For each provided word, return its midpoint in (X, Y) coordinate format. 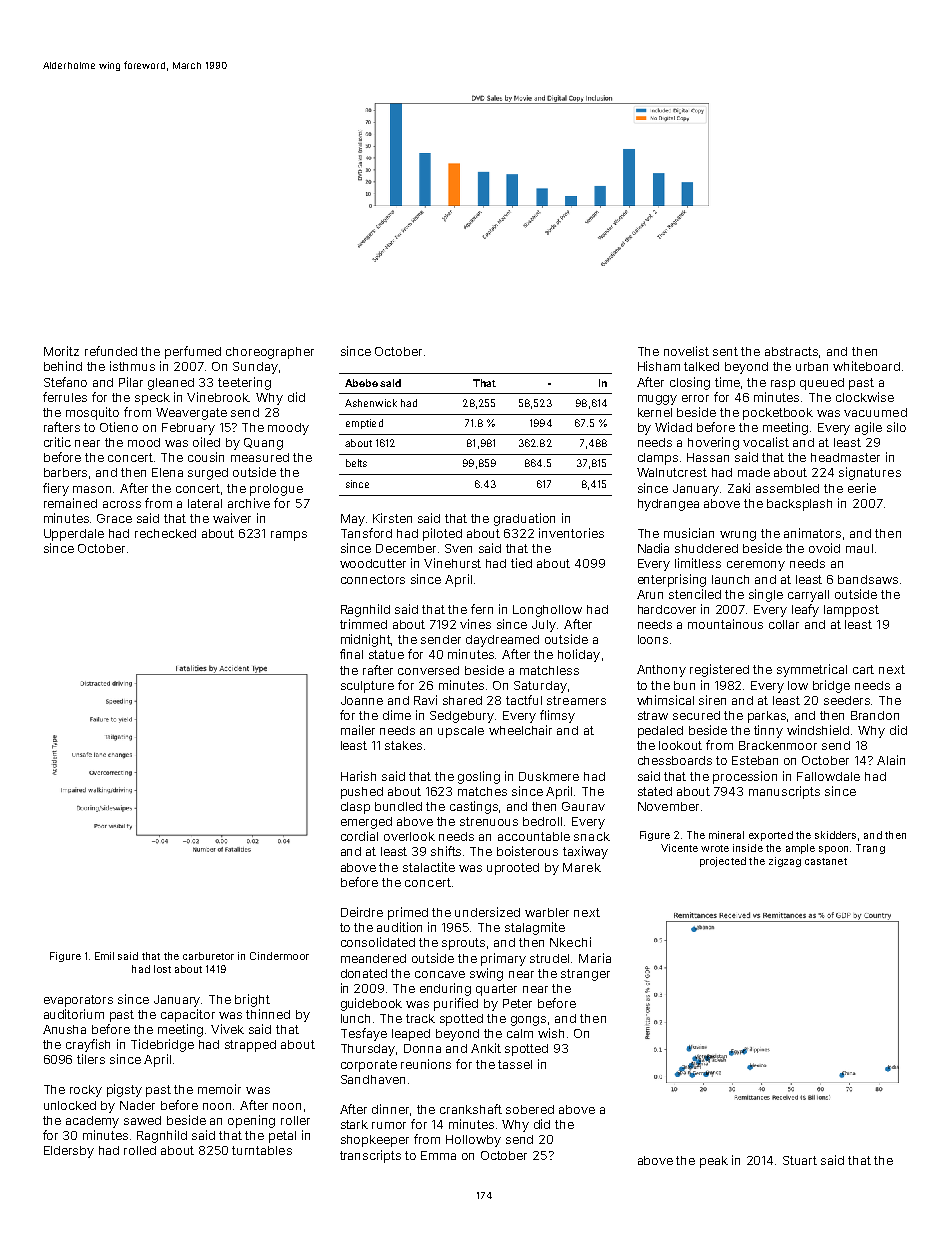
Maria (595, 958)
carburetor (208, 956)
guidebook (371, 1004)
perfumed (193, 352)
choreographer (270, 353)
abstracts (791, 351)
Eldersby (69, 1152)
